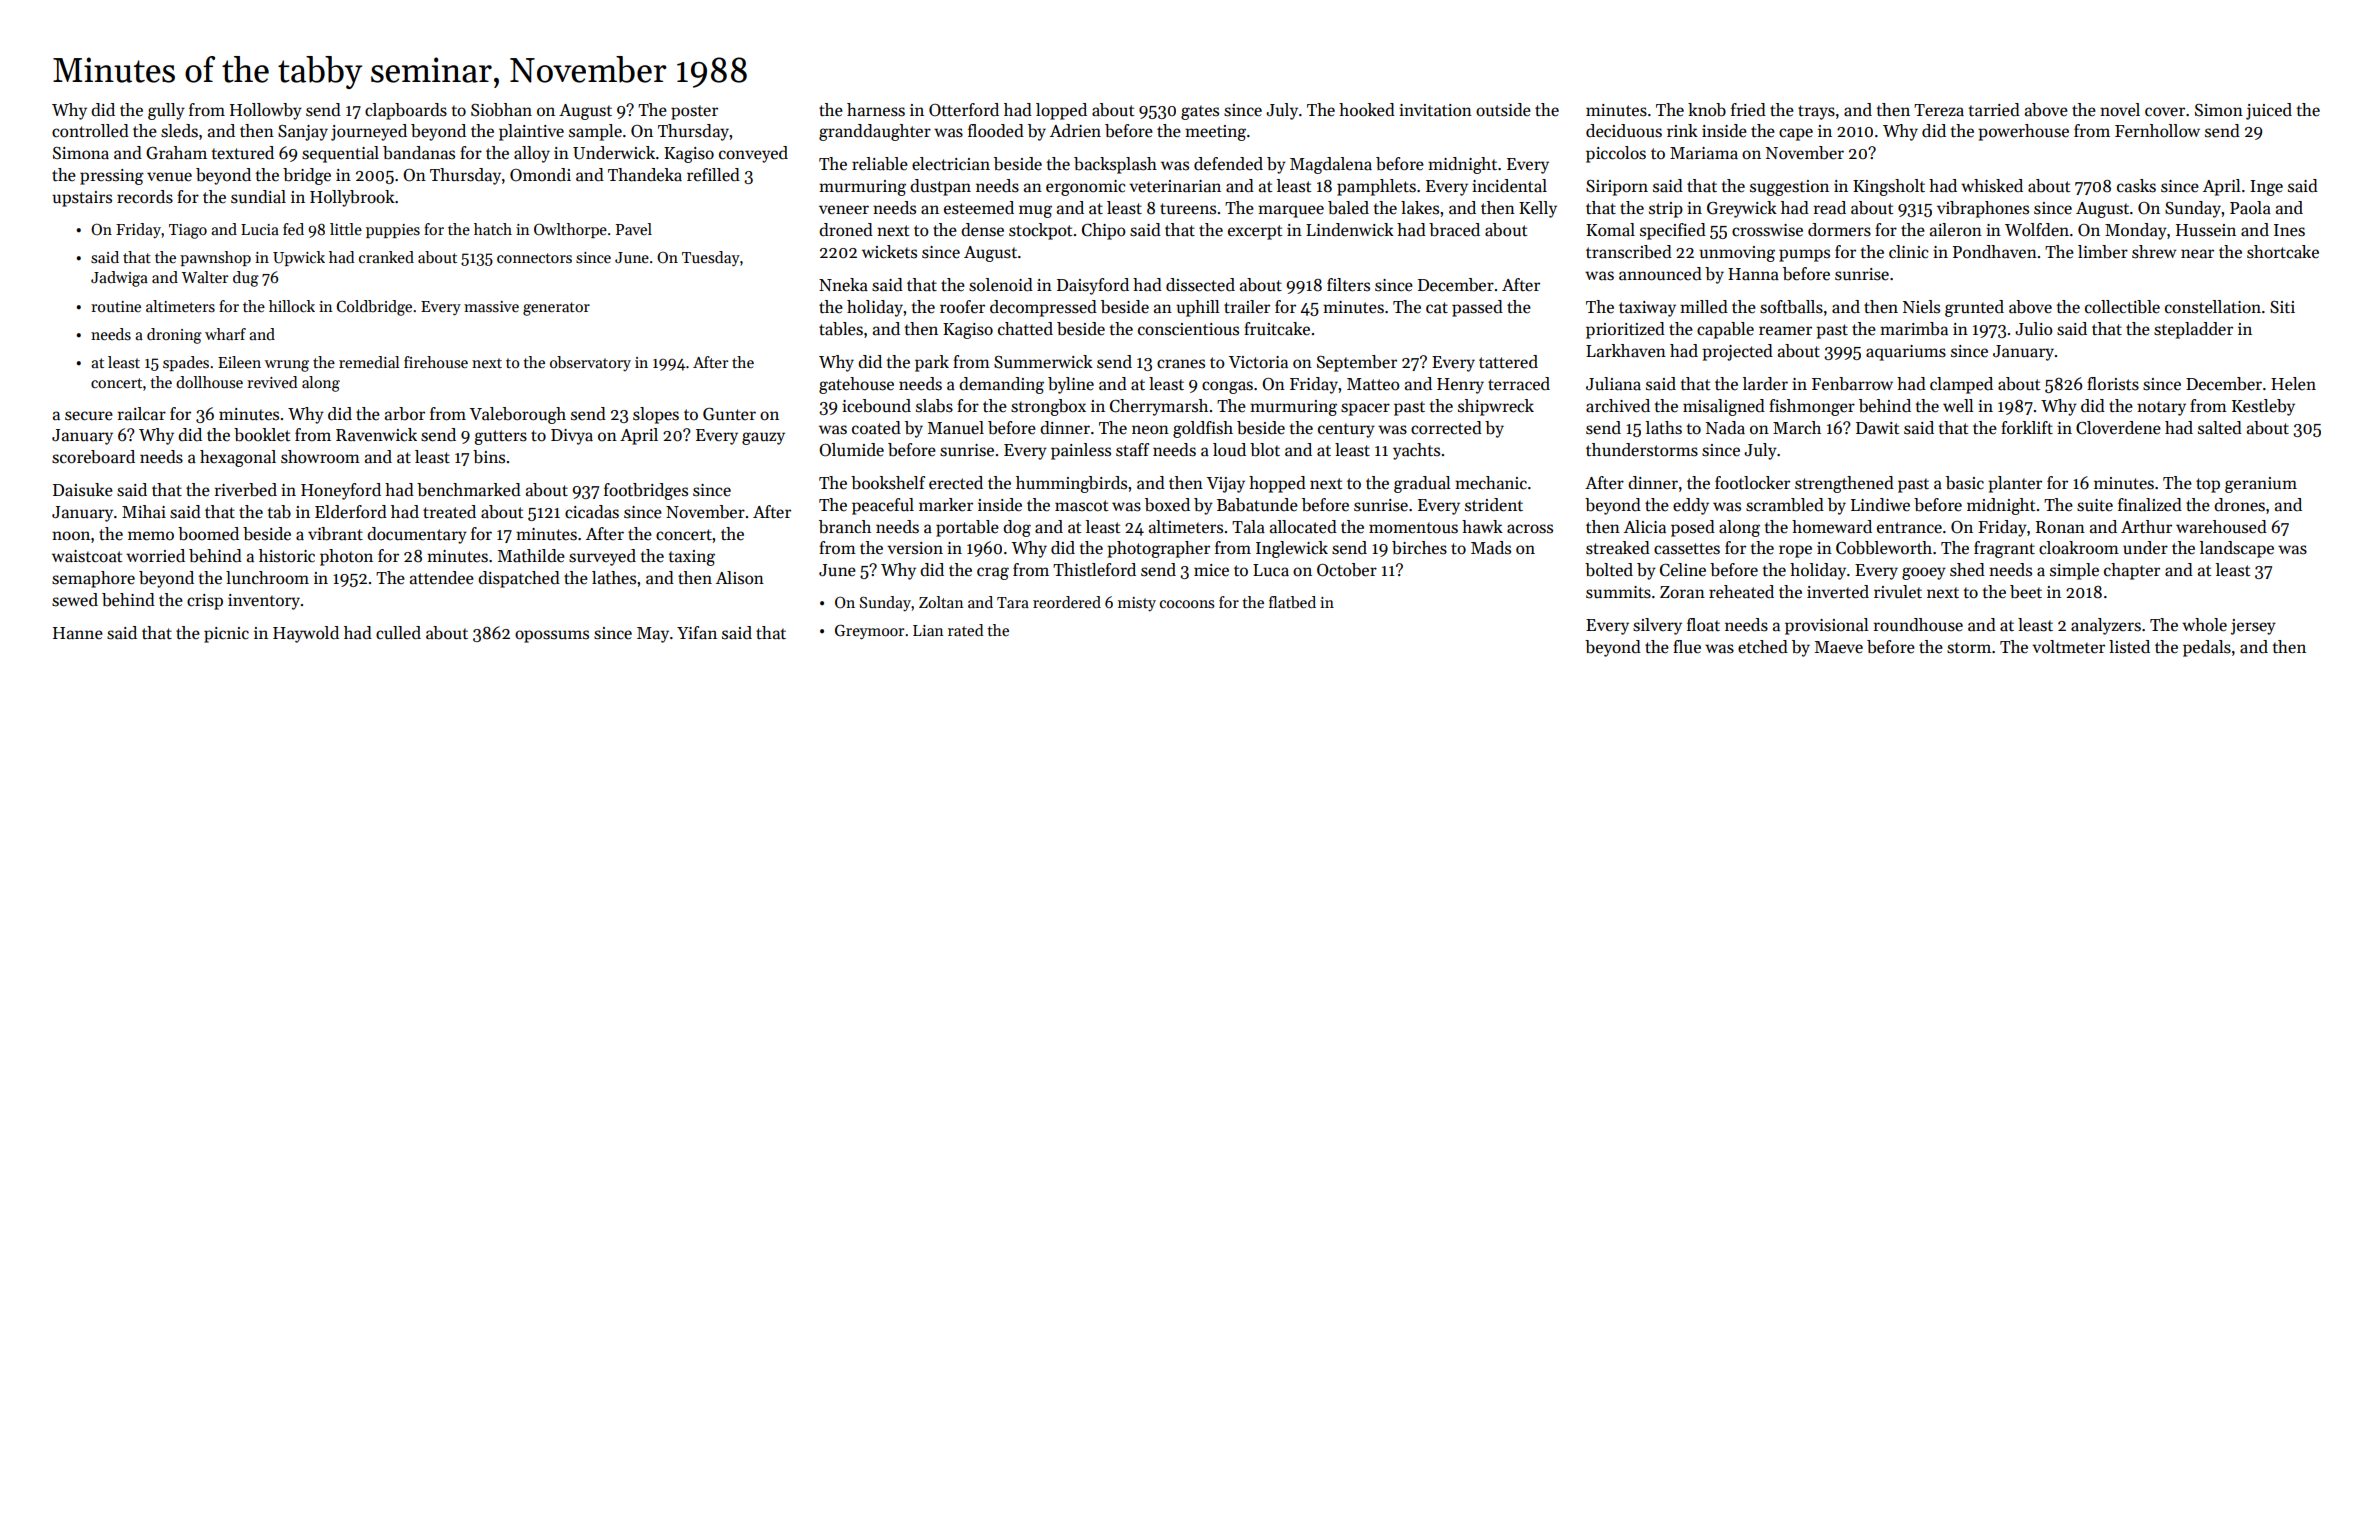 The width and height of the screenshot is (2380, 1540). Describe the element at coordinates (245, 490) in the screenshot. I see `riverbed` at that location.
